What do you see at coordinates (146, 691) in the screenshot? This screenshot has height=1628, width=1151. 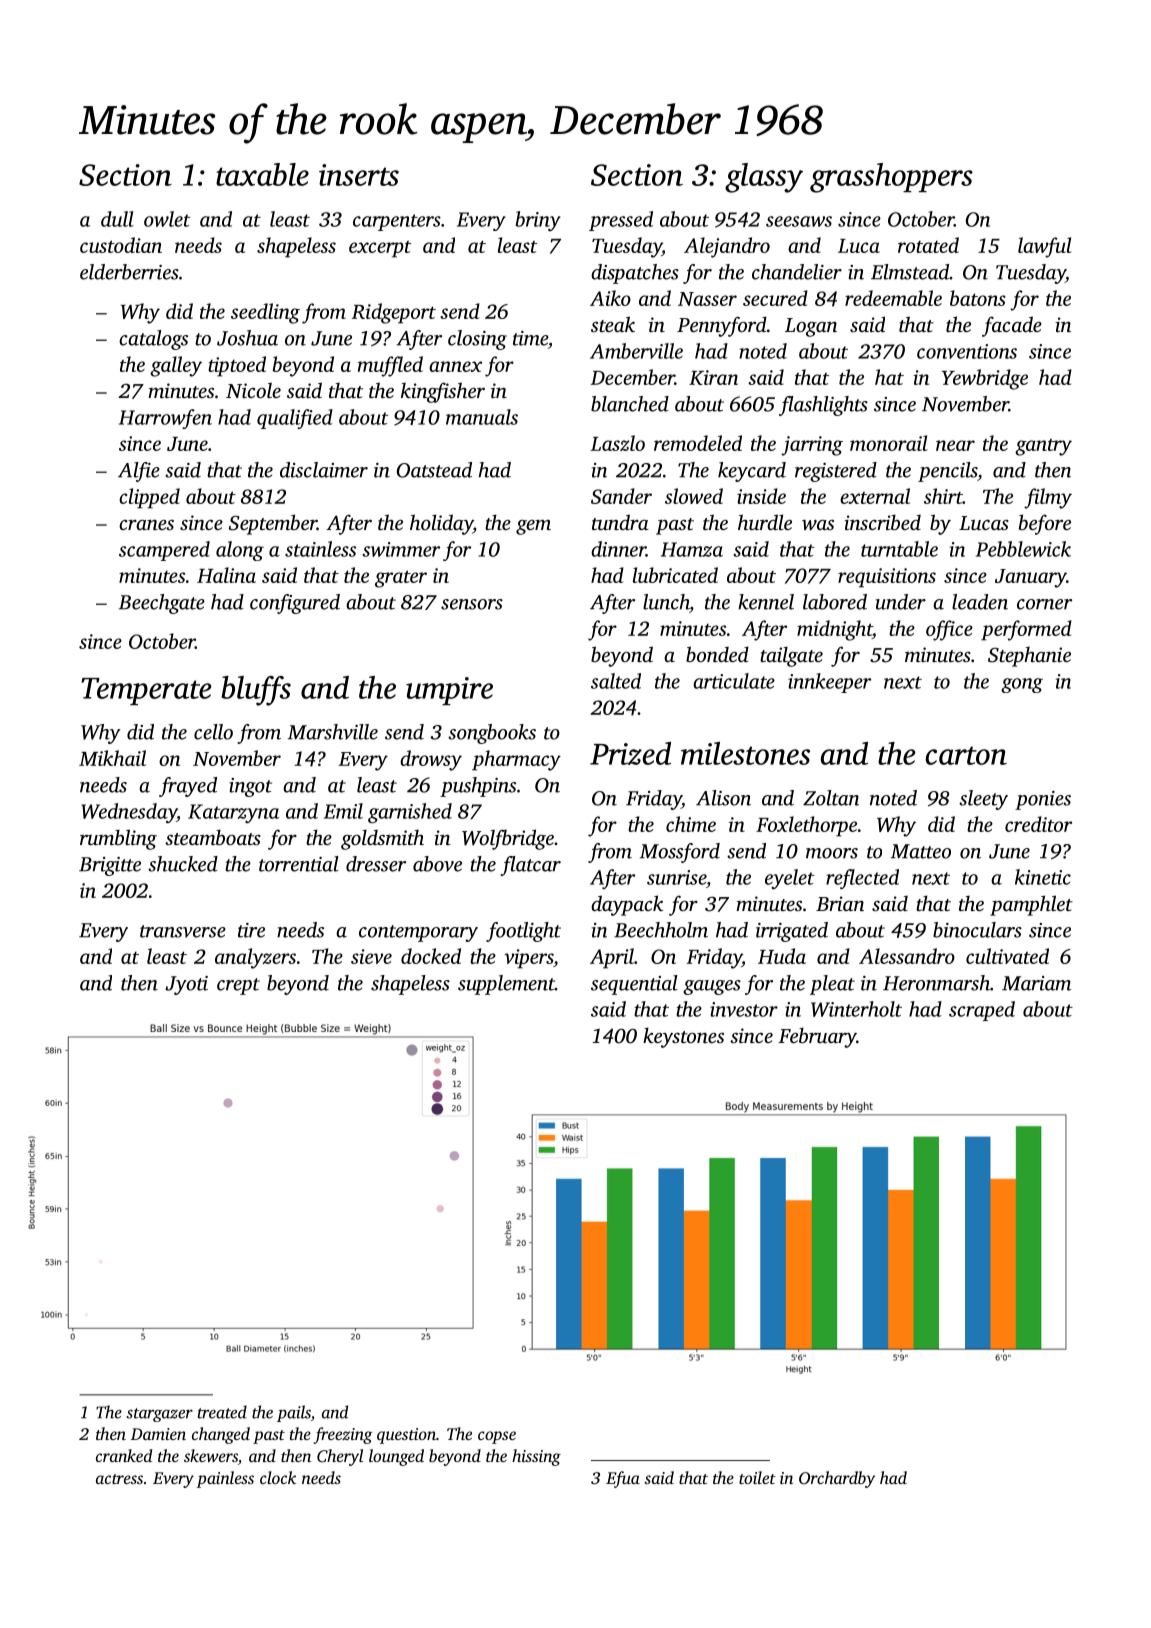 I see `Temperate` at bounding box center [146, 691].
